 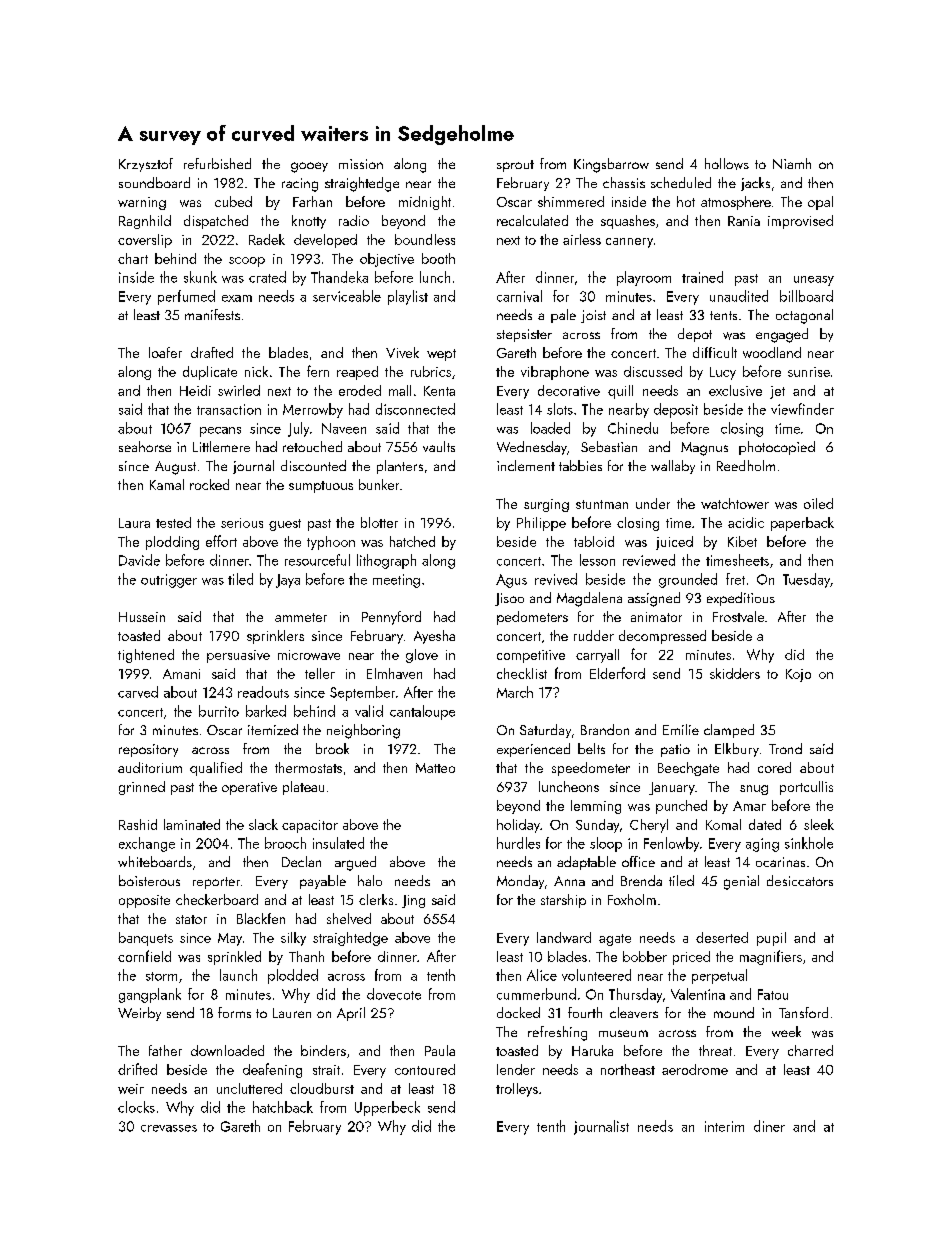 I want to click on viewfinder, so click(x=802, y=409).
